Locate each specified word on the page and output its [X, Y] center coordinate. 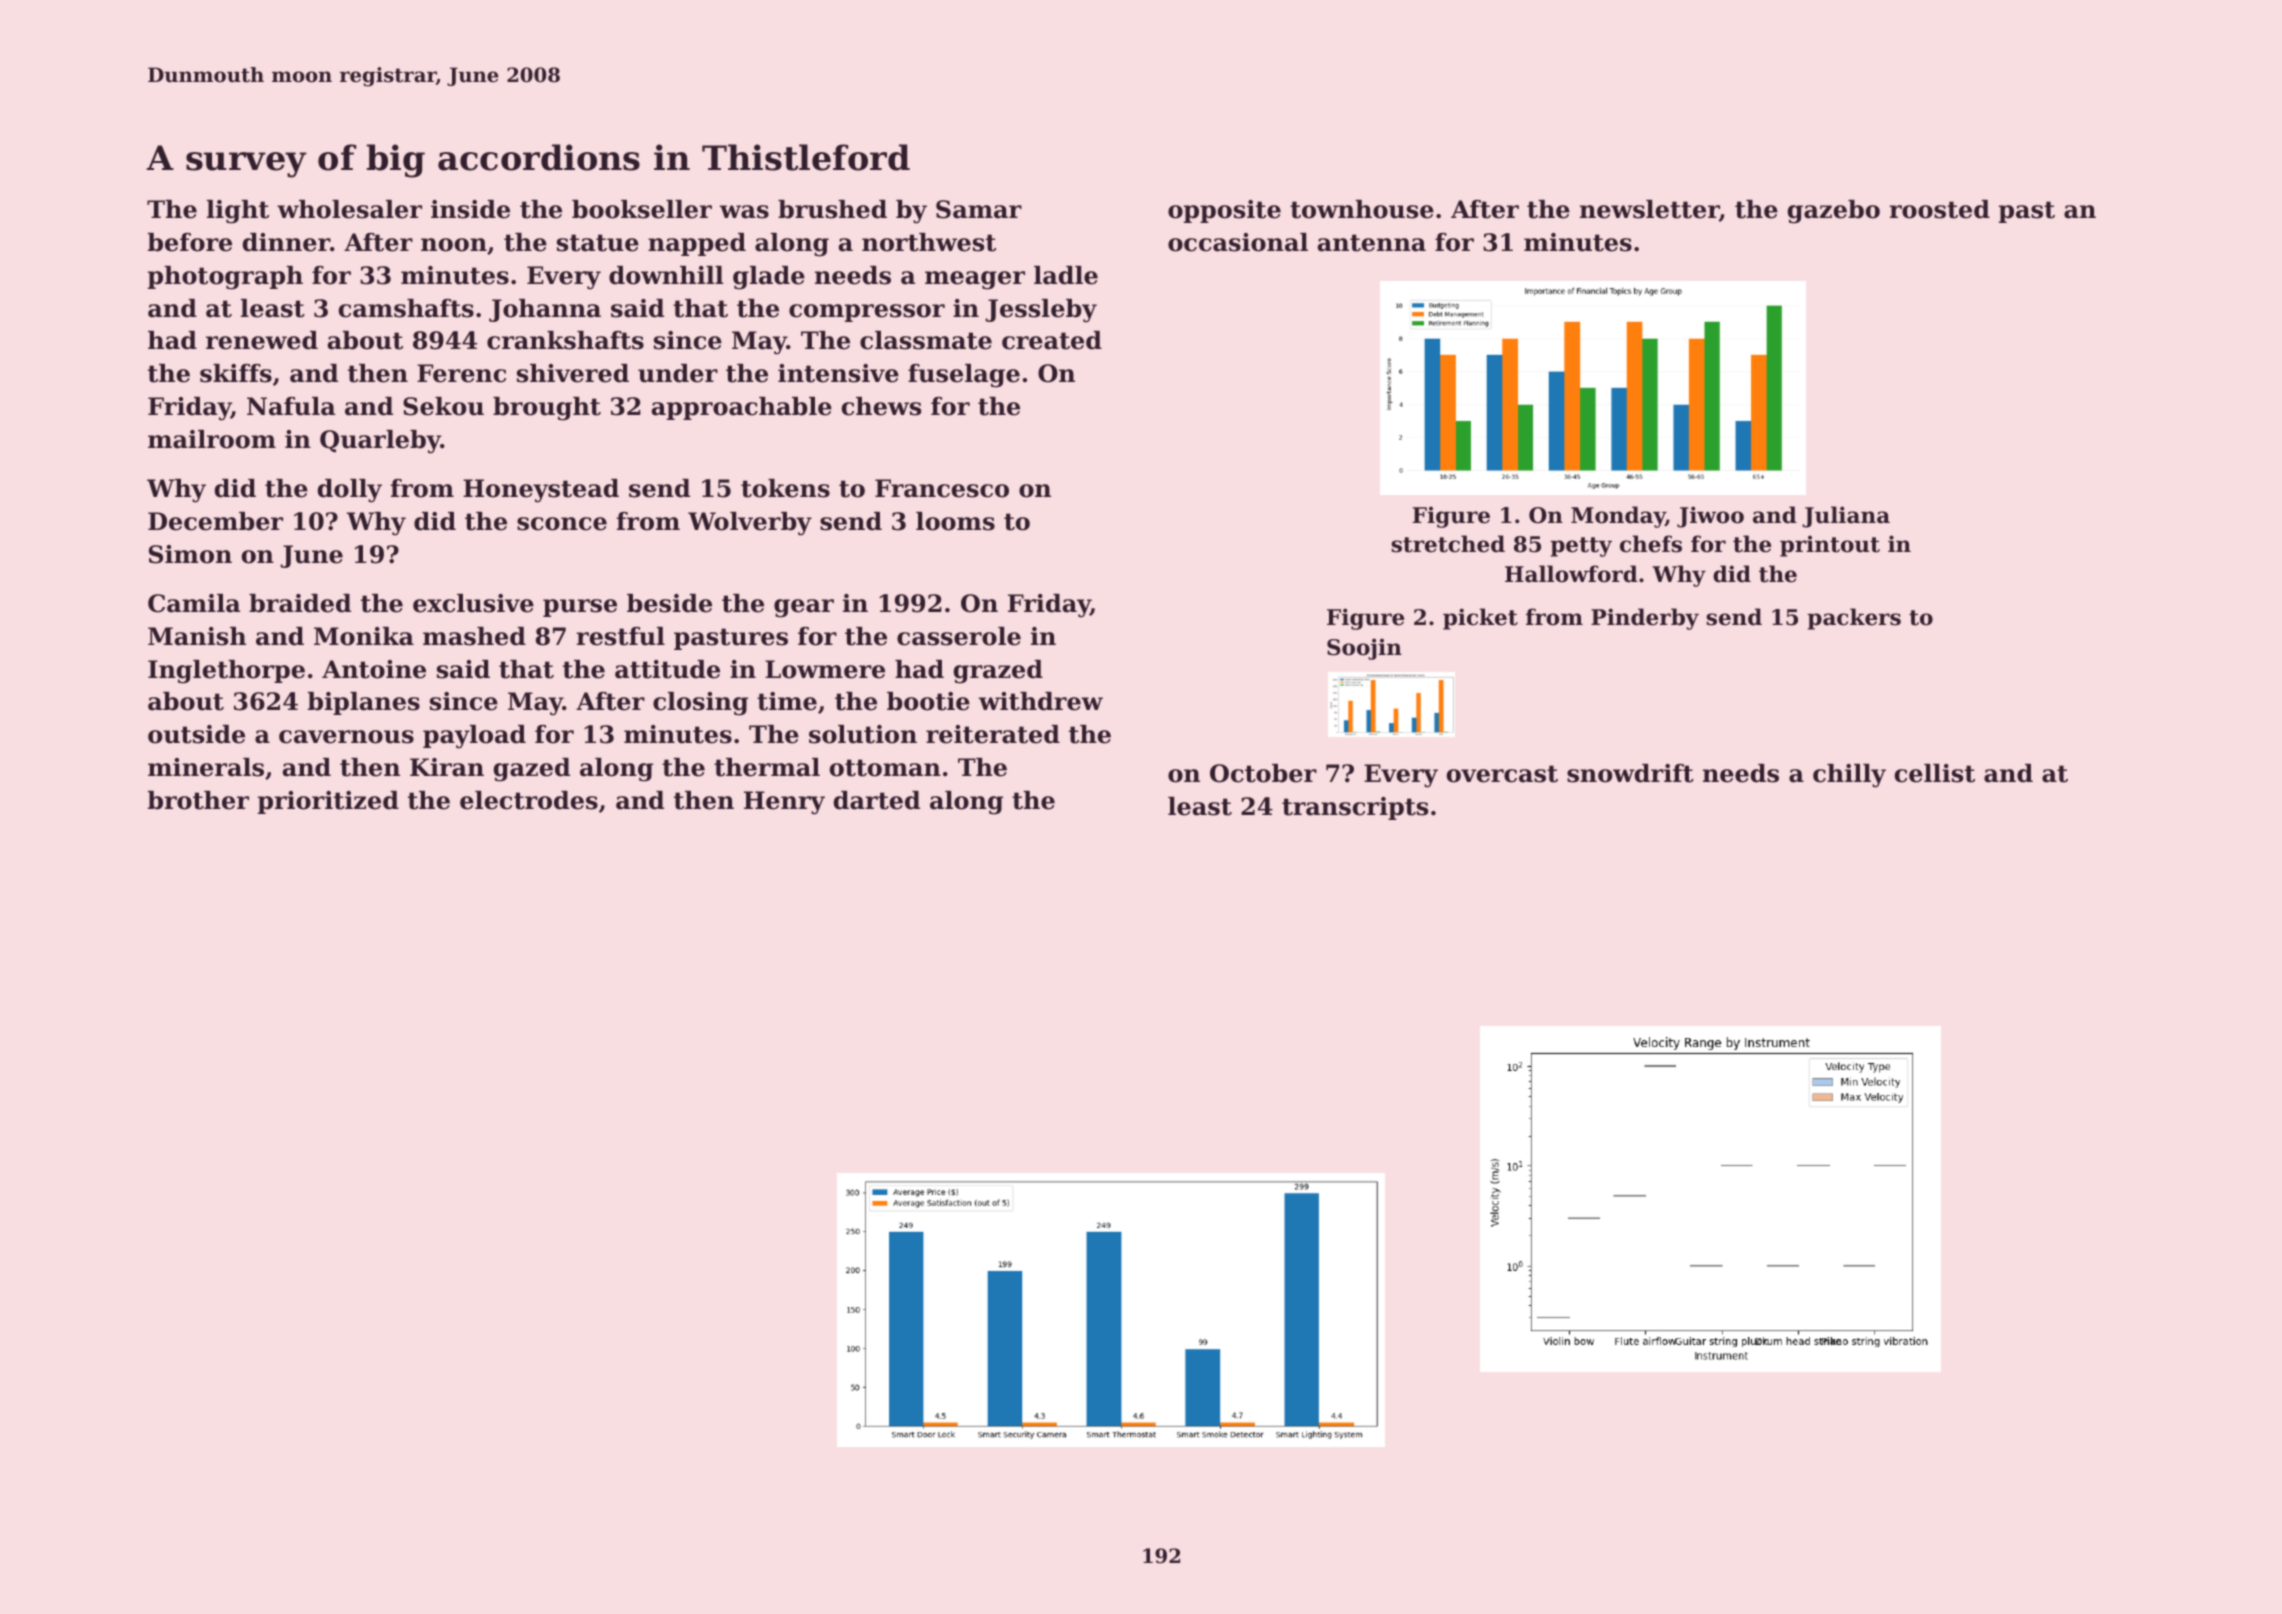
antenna [1371, 243]
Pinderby [1645, 619]
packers [1854, 619]
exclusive [473, 603]
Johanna [545, 310]
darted [877, 800]
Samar [979, 209]
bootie [928, 701]
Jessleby [1041, 311]
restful [620, 636]
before [190, 242]
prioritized [328, 802]
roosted [1939, 209]
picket [1480, 619]
